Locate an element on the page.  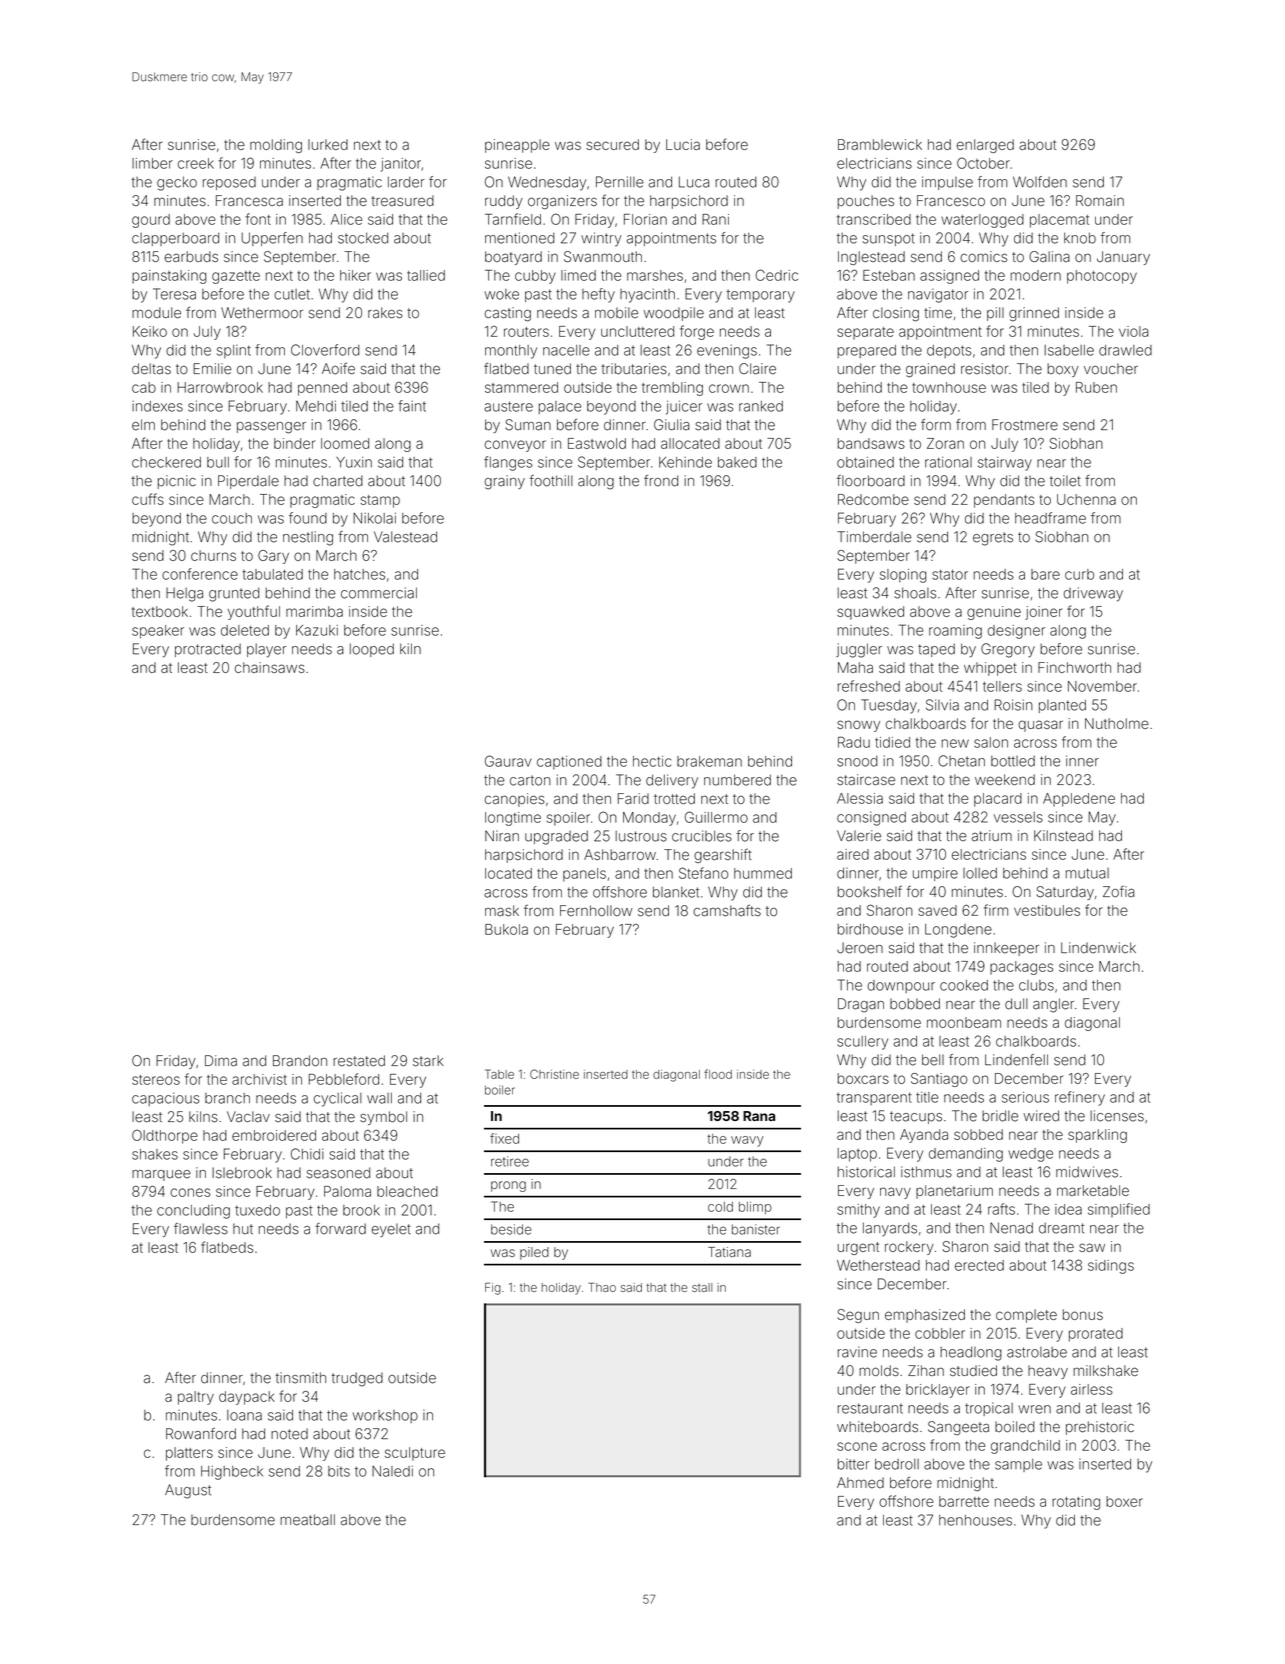
enlarged is located at coordinates (985, 146).
